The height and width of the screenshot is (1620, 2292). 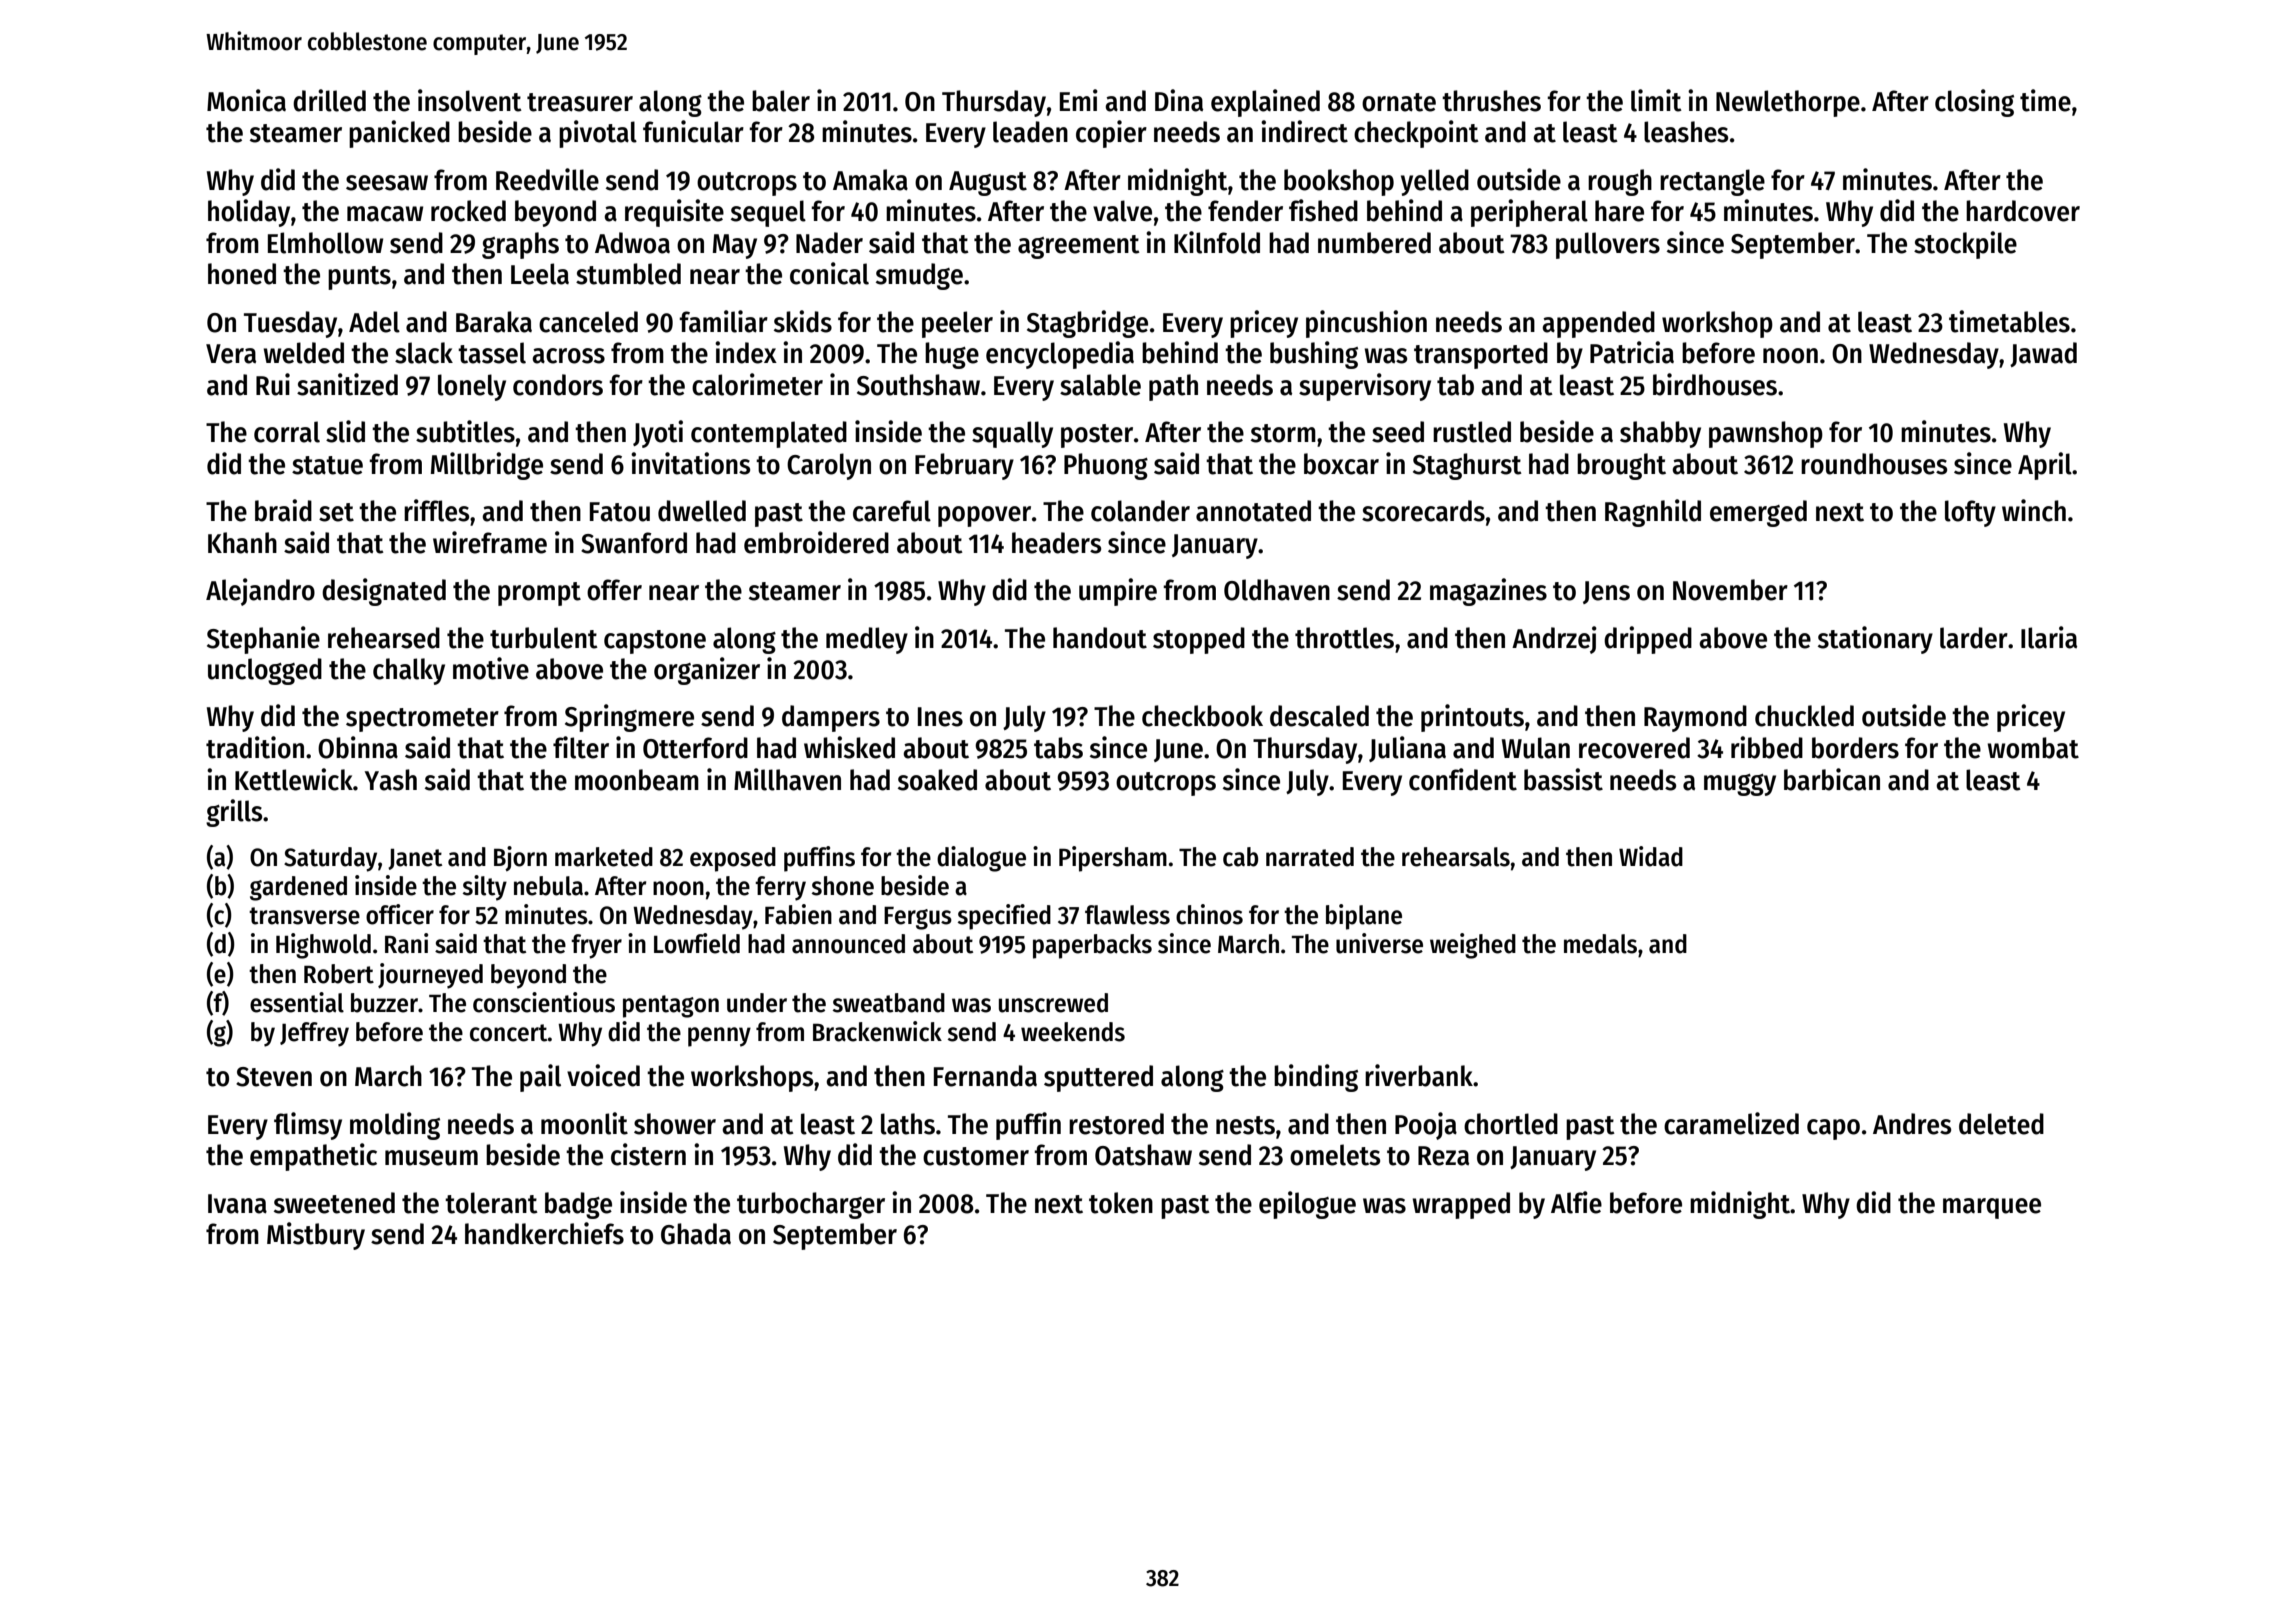 I want to click on squally, so click(x=1012, y=434).
